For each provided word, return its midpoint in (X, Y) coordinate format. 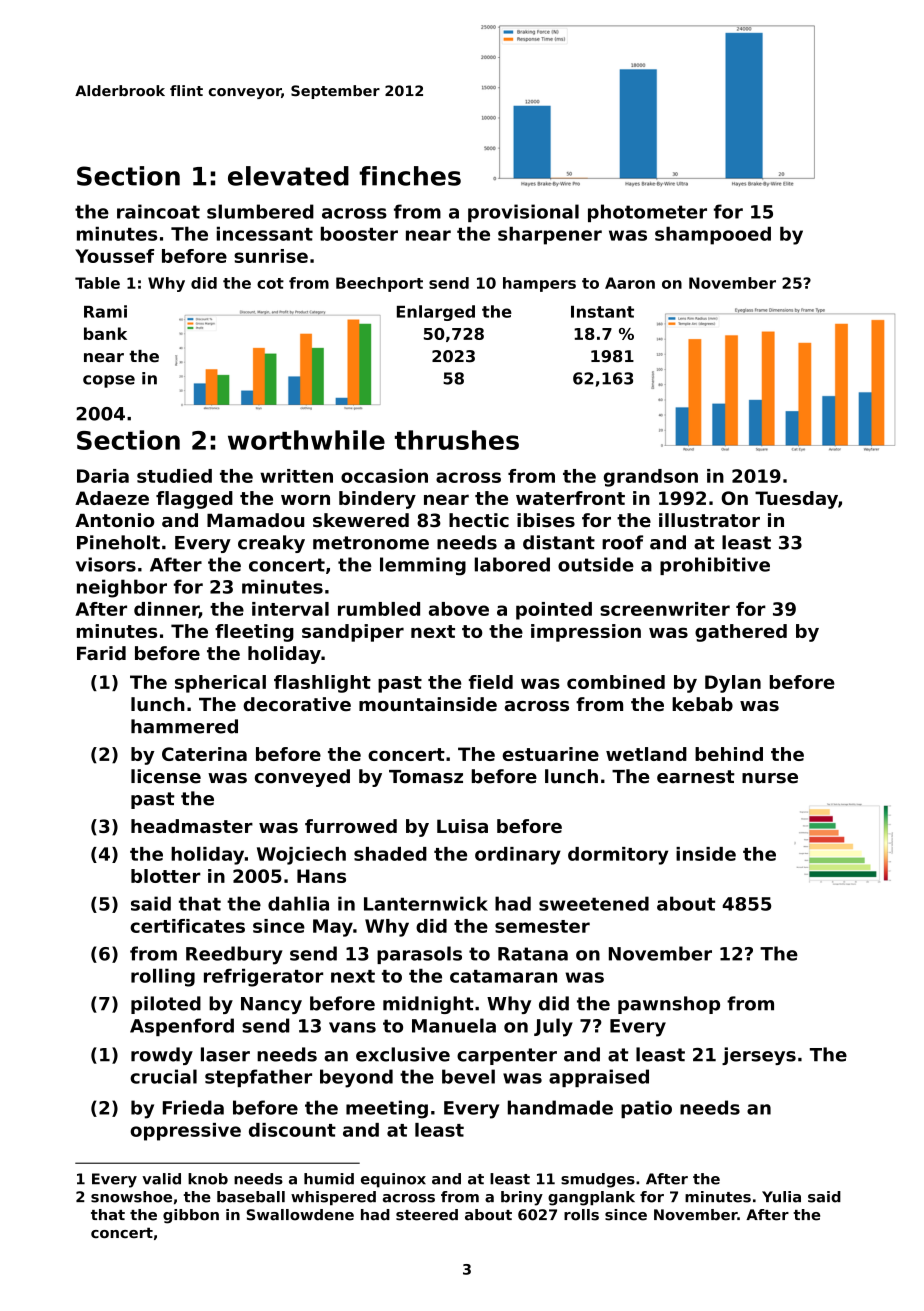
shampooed (713, 236)
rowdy (162, 1056)
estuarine (550, 754)
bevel (468, 1076)
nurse (770, 778)
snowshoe (131, 1197)
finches (410, 176)
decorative (297, 704)
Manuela (454, 1025)
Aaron (630, 283)
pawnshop (669, 1005)
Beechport (379, 284)
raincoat (158, 211)
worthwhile (306, 440)
